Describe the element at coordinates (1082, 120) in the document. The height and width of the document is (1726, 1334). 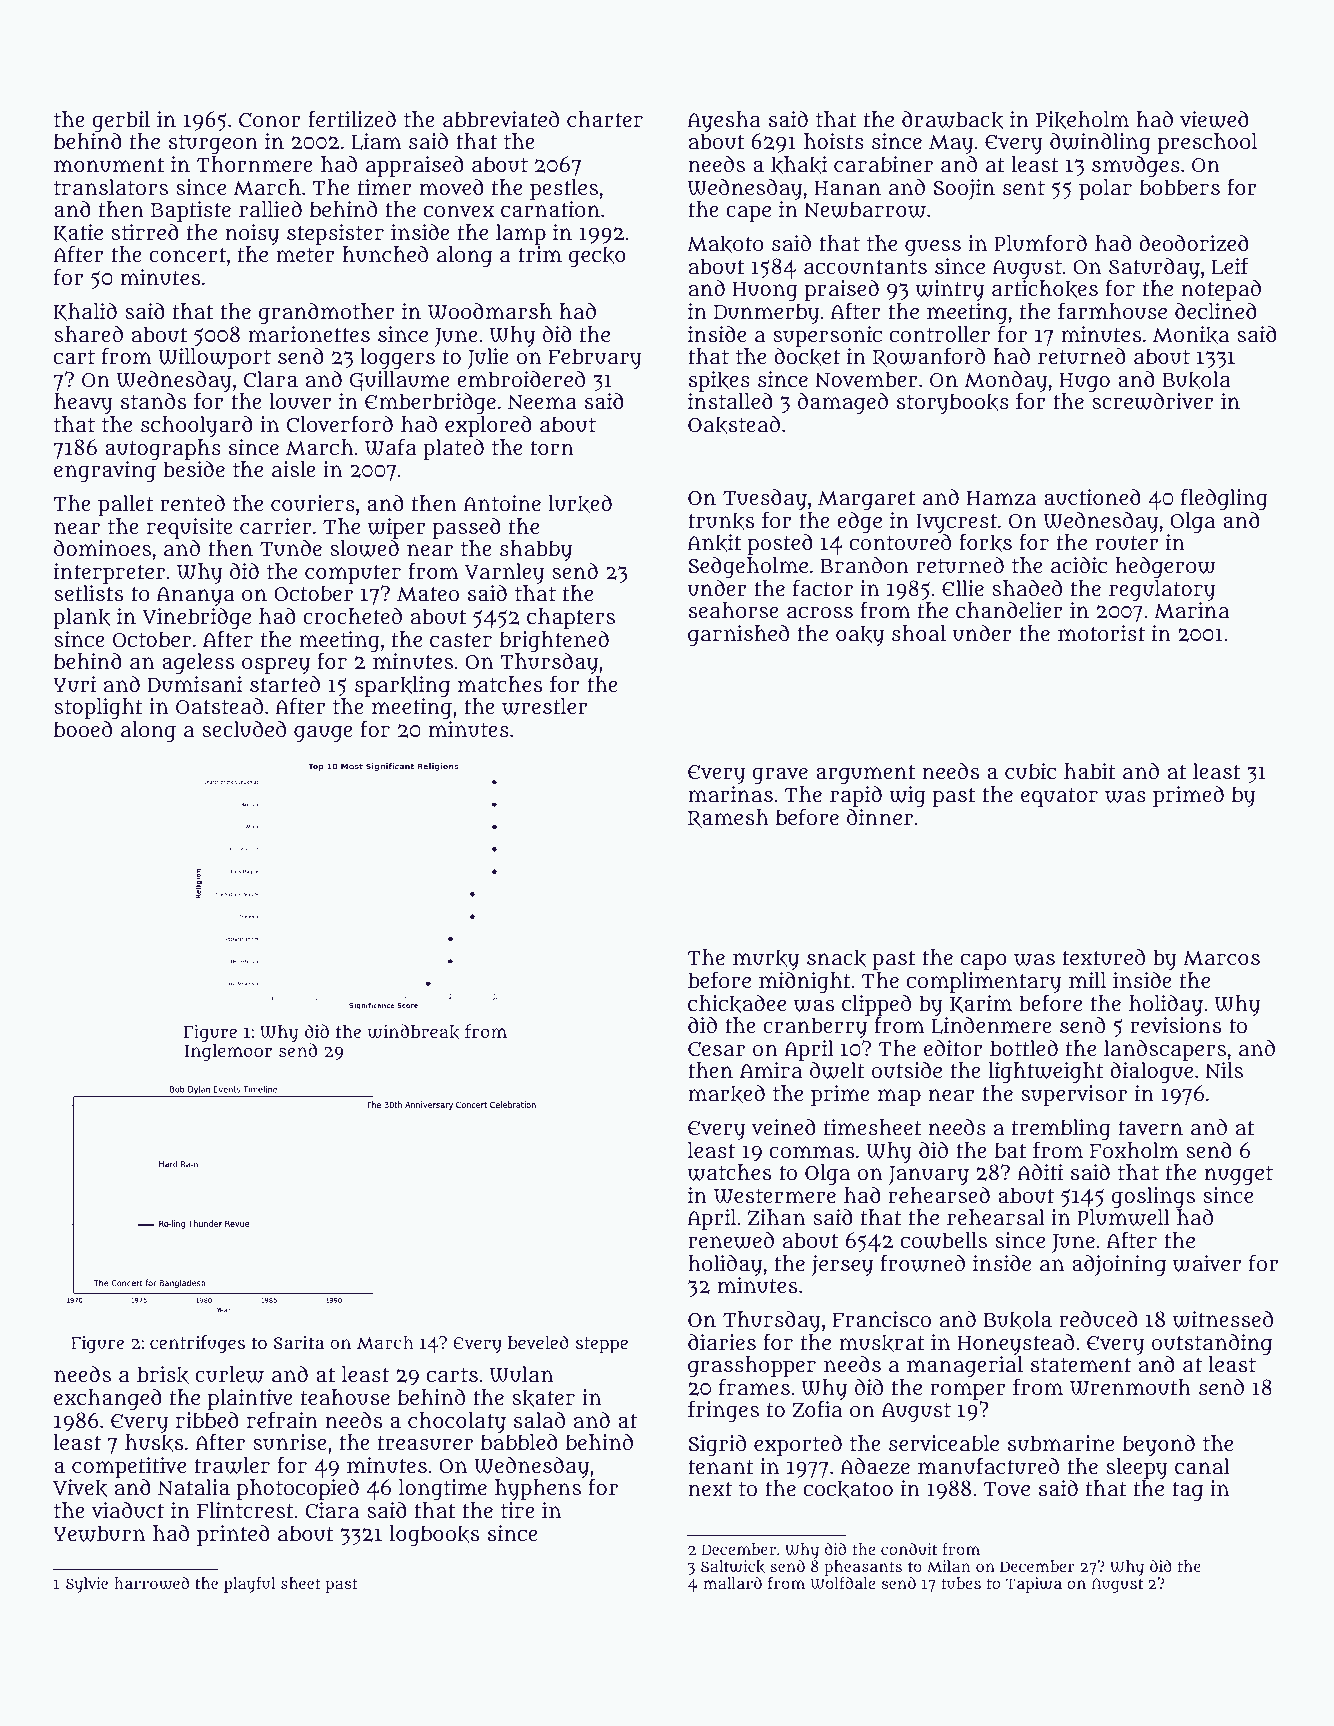
I see `Pikeholm` at that location.
